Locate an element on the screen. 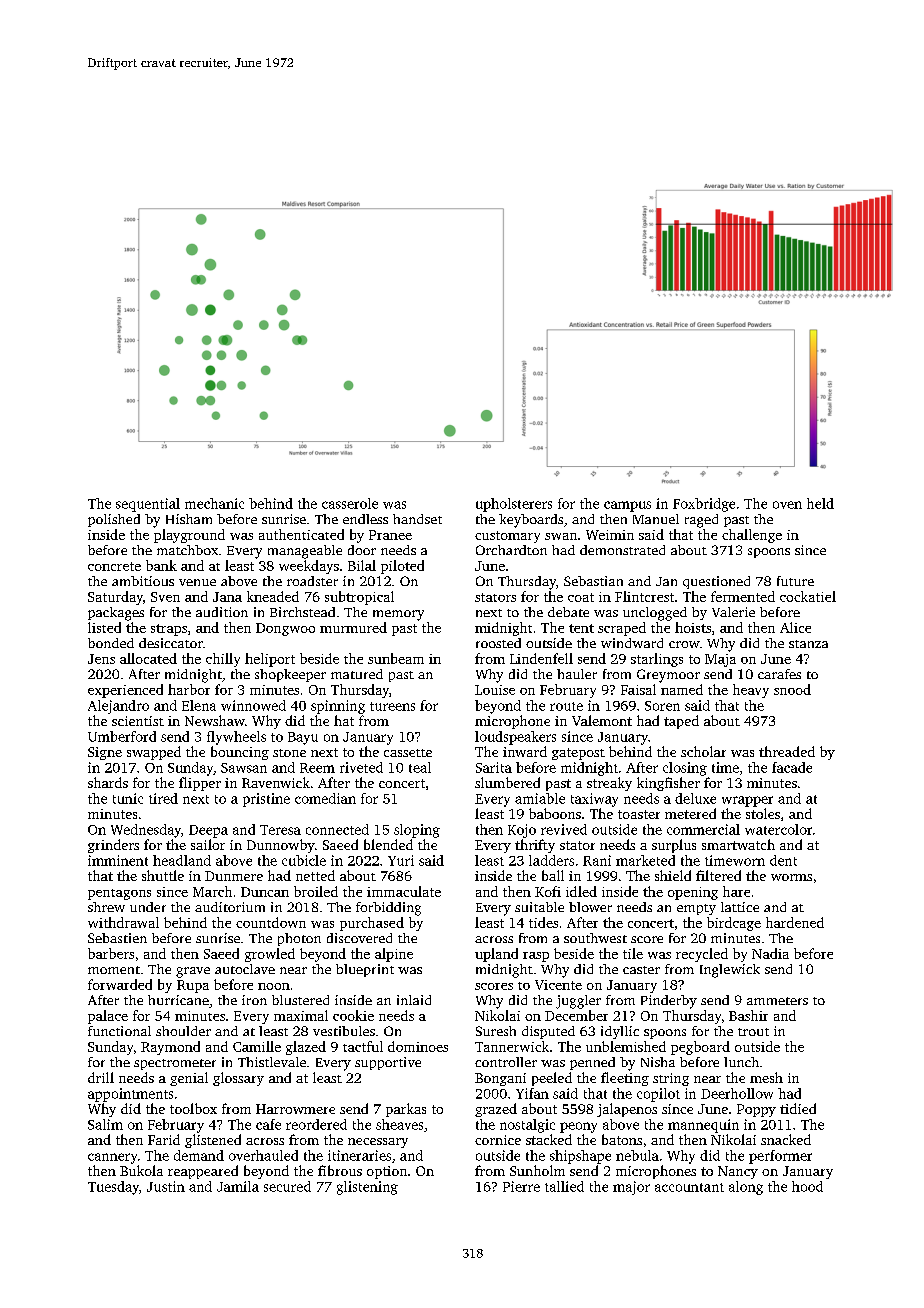  Yuri is located at coordinates (401, 860).
